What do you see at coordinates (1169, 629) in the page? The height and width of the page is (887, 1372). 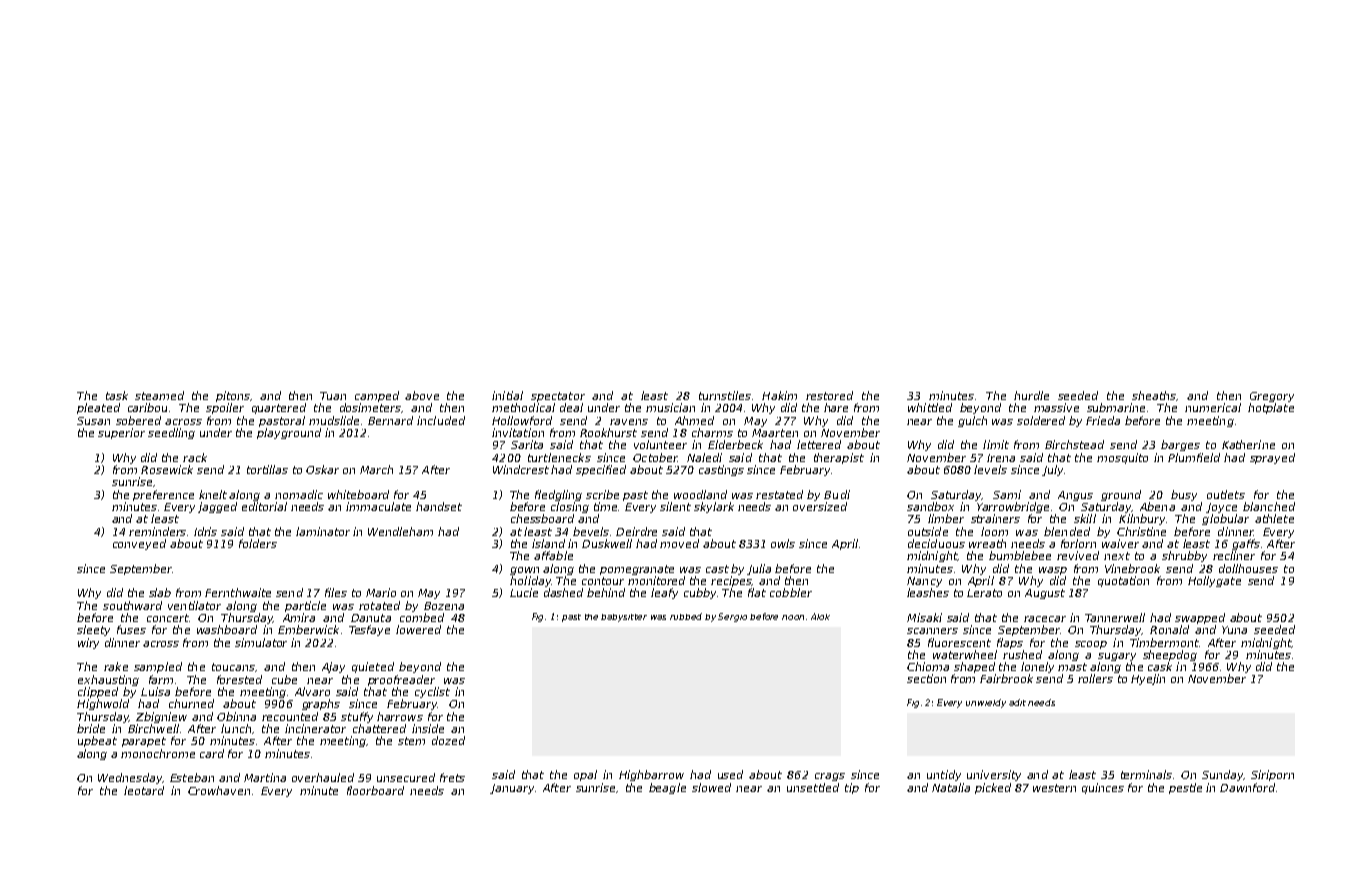 I see `Ronald` at bounding box center [1169, 629].
